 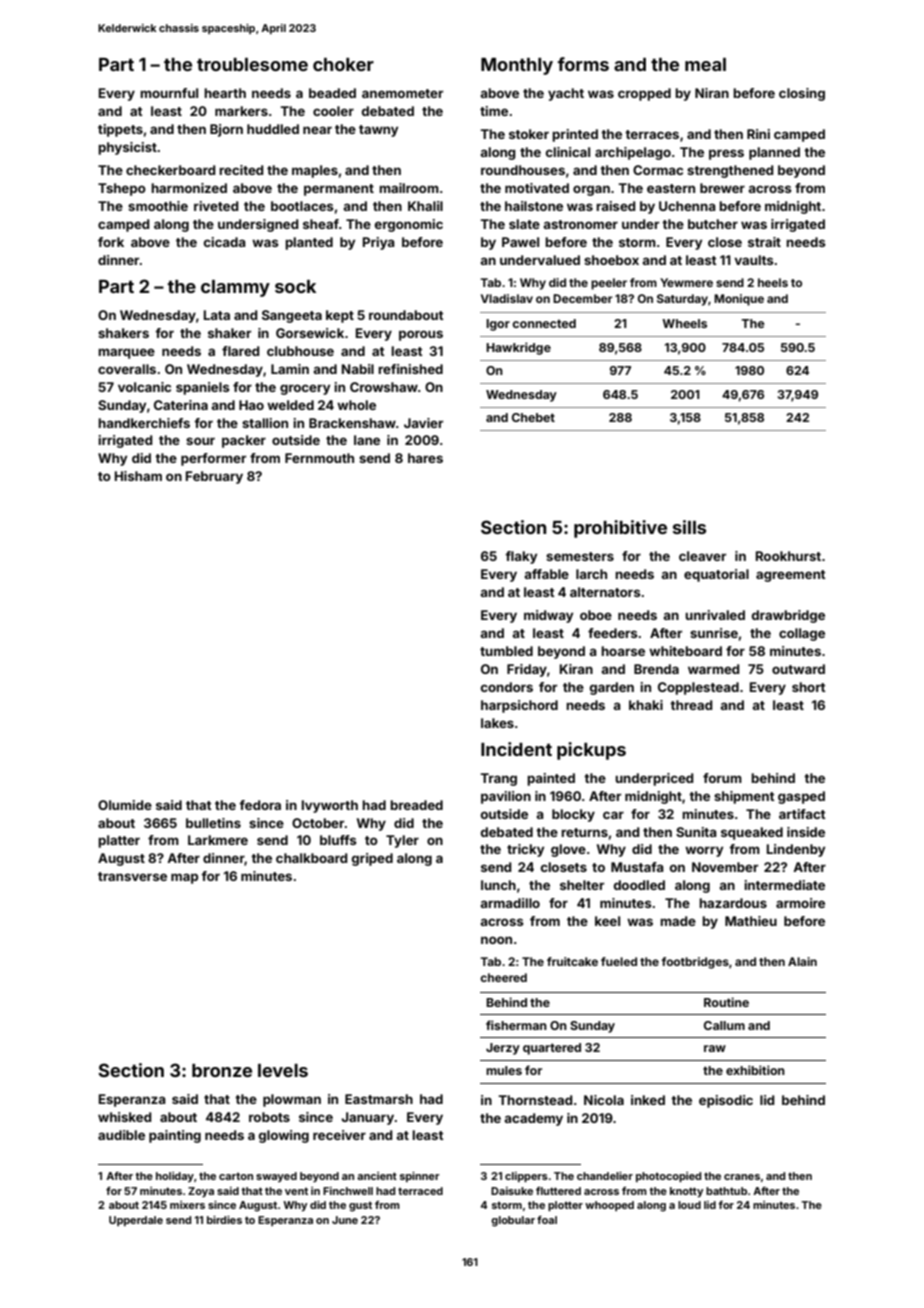 I want to click on griped, so click(x=372, y=859).
